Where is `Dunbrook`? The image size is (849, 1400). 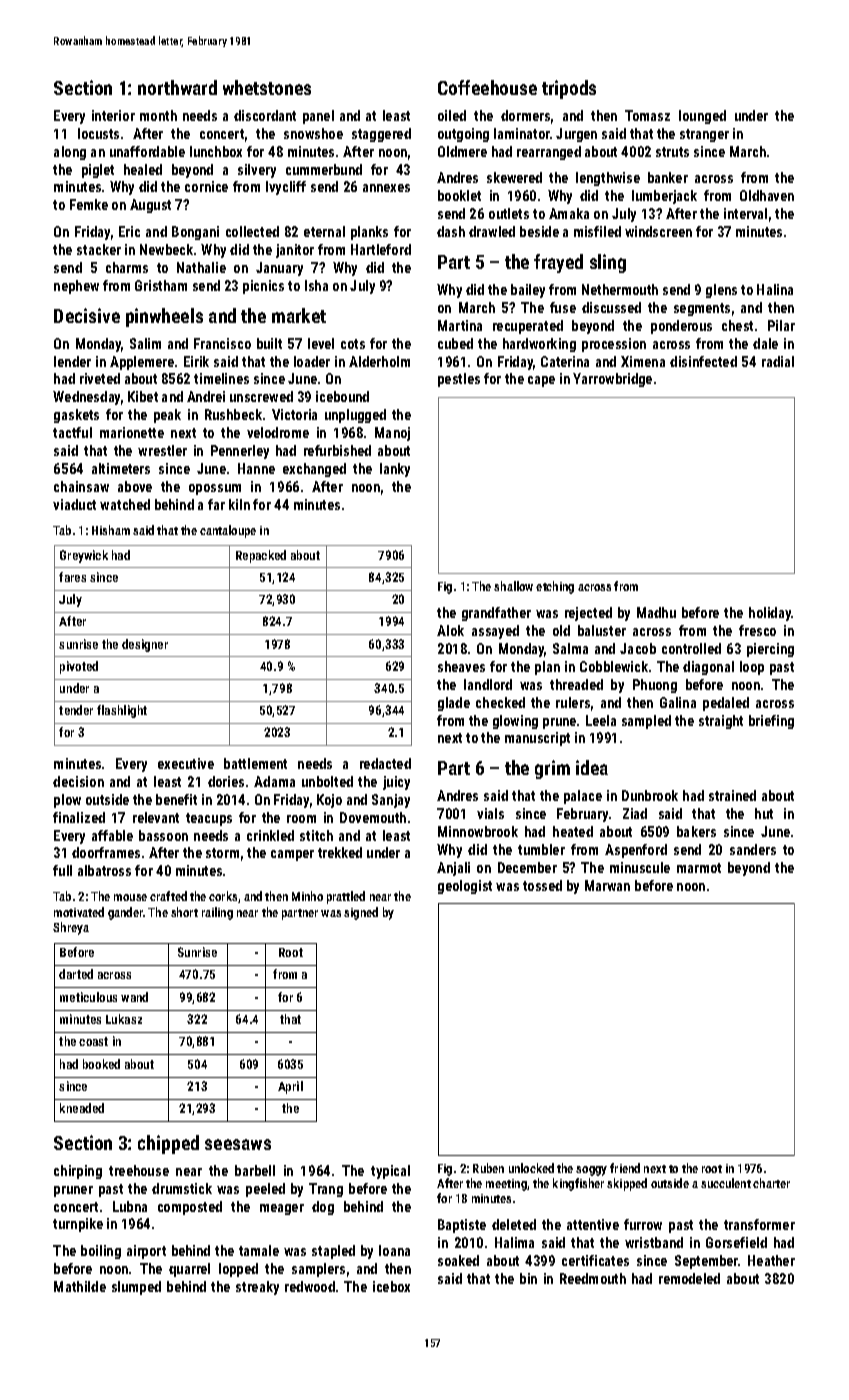 Dunbrook is located at coordinates (650, 795).
